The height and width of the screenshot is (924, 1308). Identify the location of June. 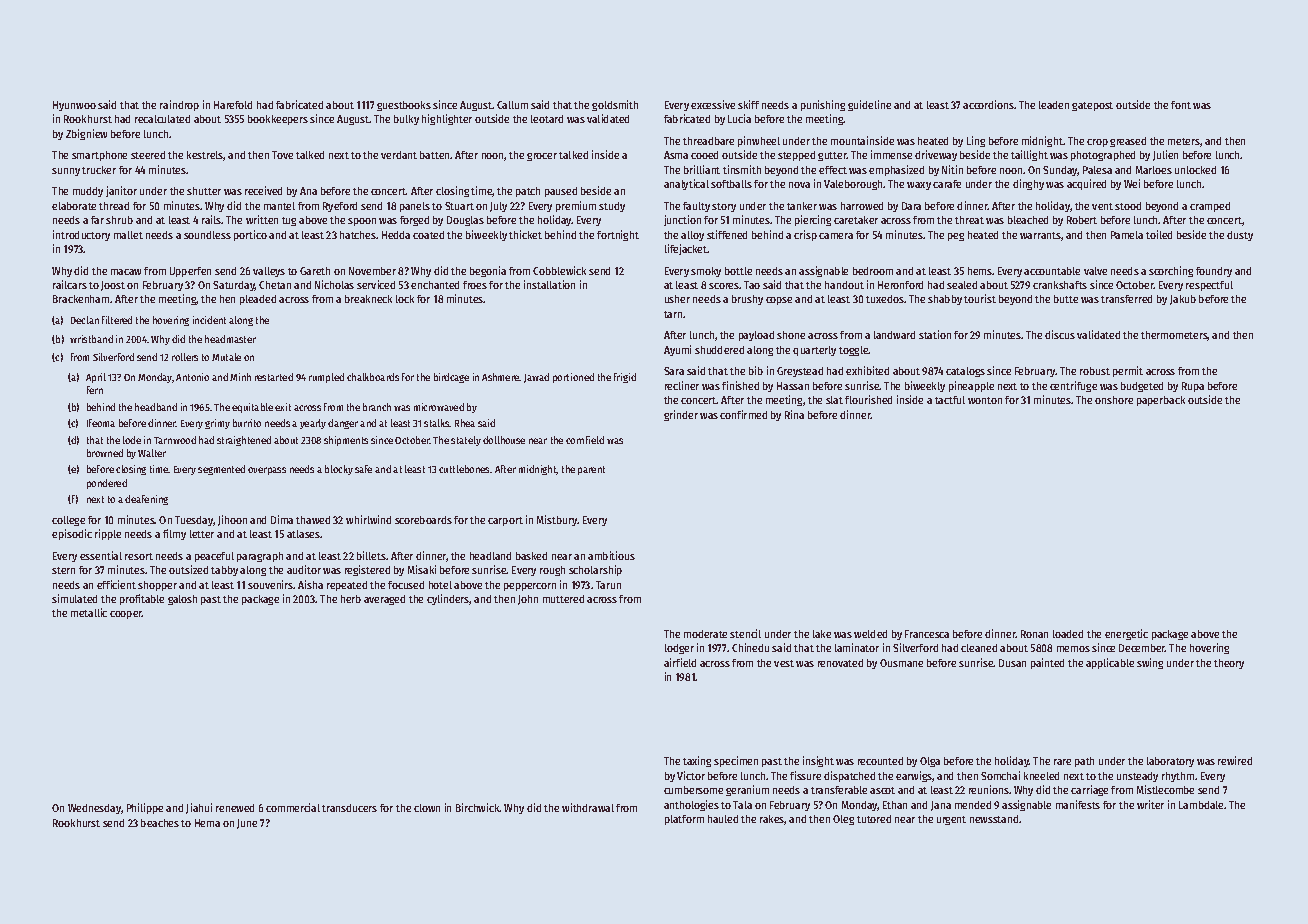
(247, 824).
